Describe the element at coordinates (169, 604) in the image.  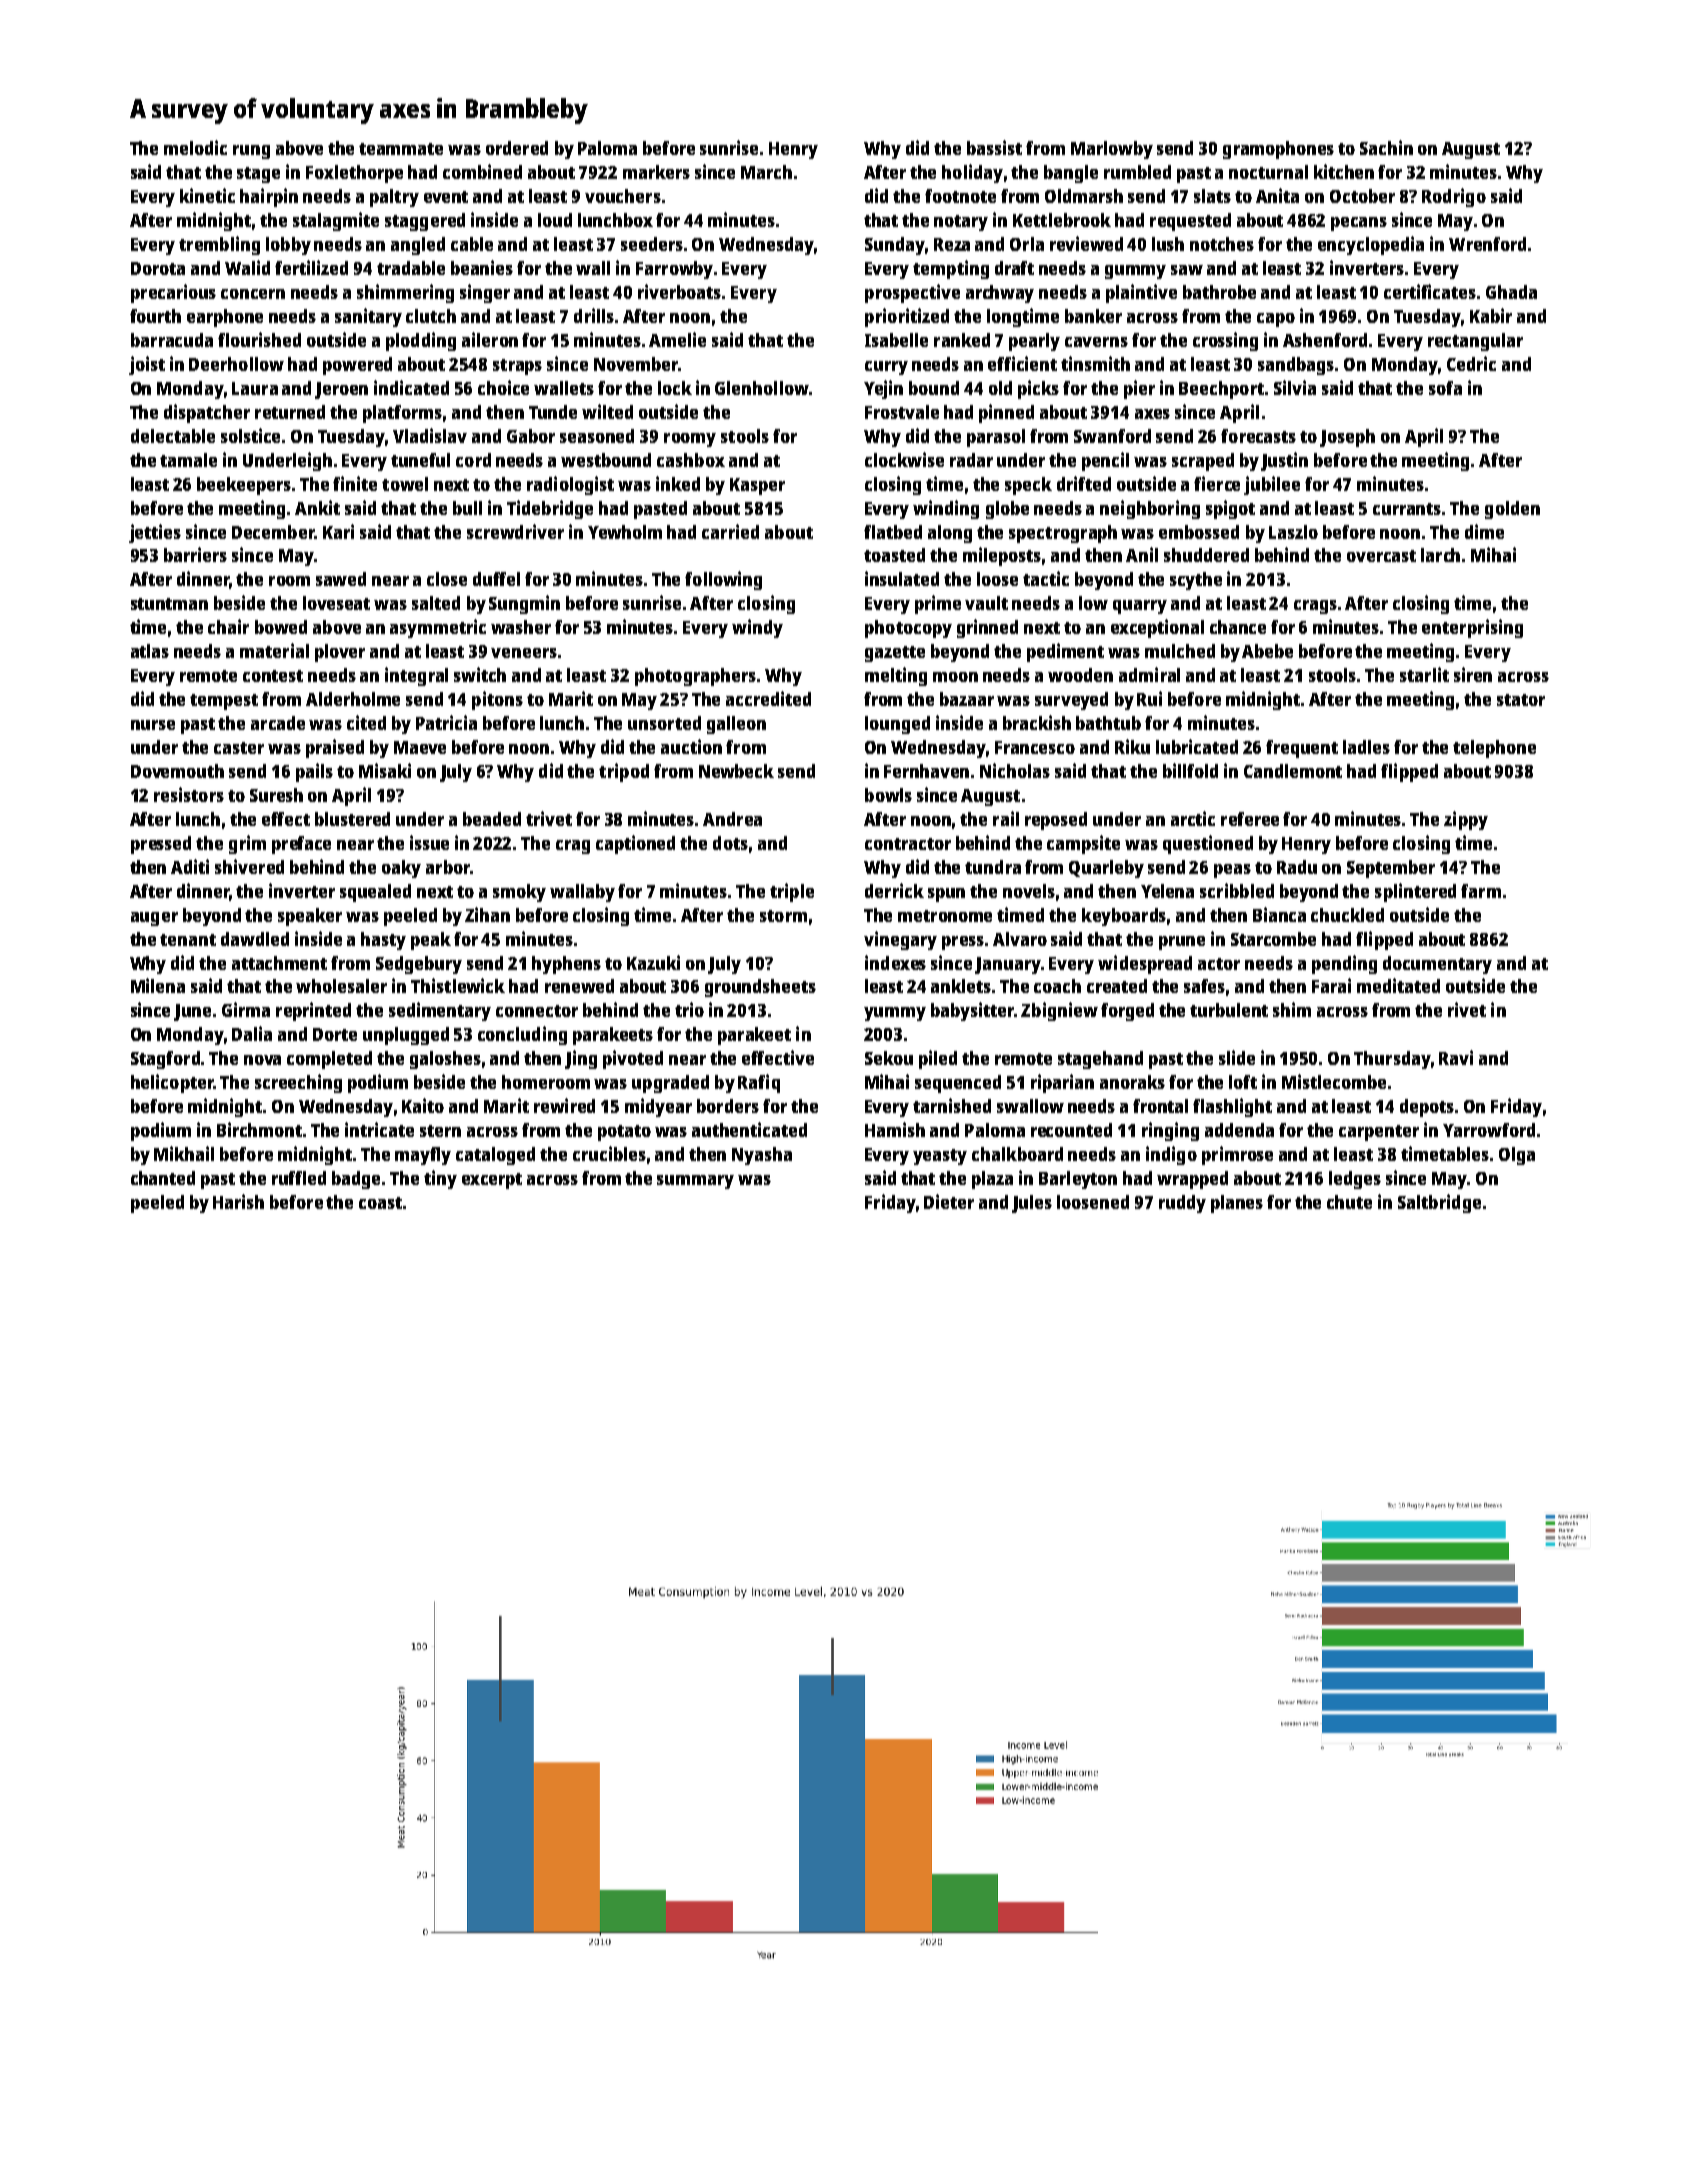
I see `stuntman` at that location.
